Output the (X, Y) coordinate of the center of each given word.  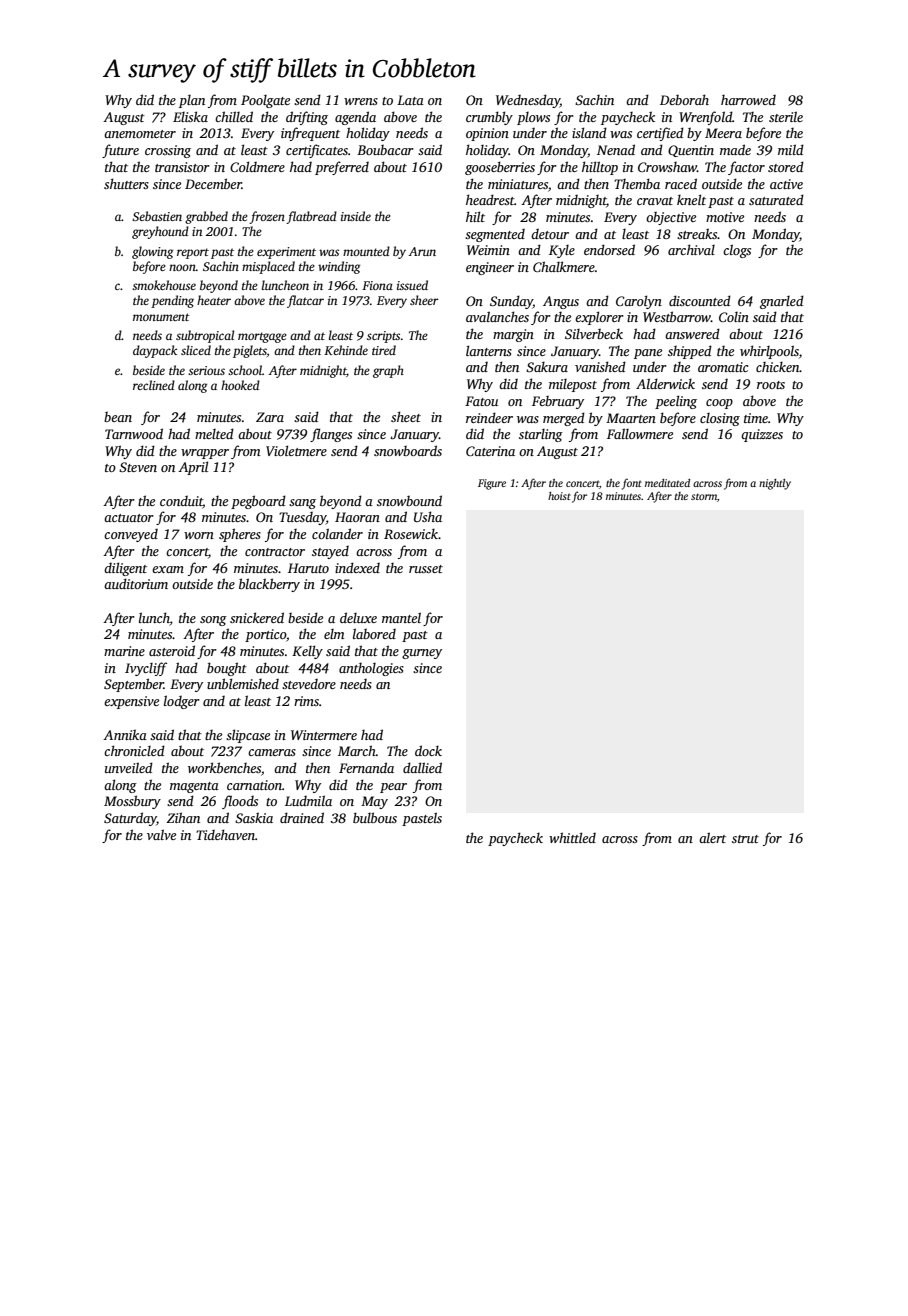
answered (692, 333)
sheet (406, 416)
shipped (690, 352)
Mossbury (132, 802)
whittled (572, 837)
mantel (401, 617)
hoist (559, 496)
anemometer (140, 134)
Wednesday (528, 101)
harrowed (748, 100)
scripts (383, 337)
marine (124, 651)
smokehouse (164, 285)
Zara (270, 417)
